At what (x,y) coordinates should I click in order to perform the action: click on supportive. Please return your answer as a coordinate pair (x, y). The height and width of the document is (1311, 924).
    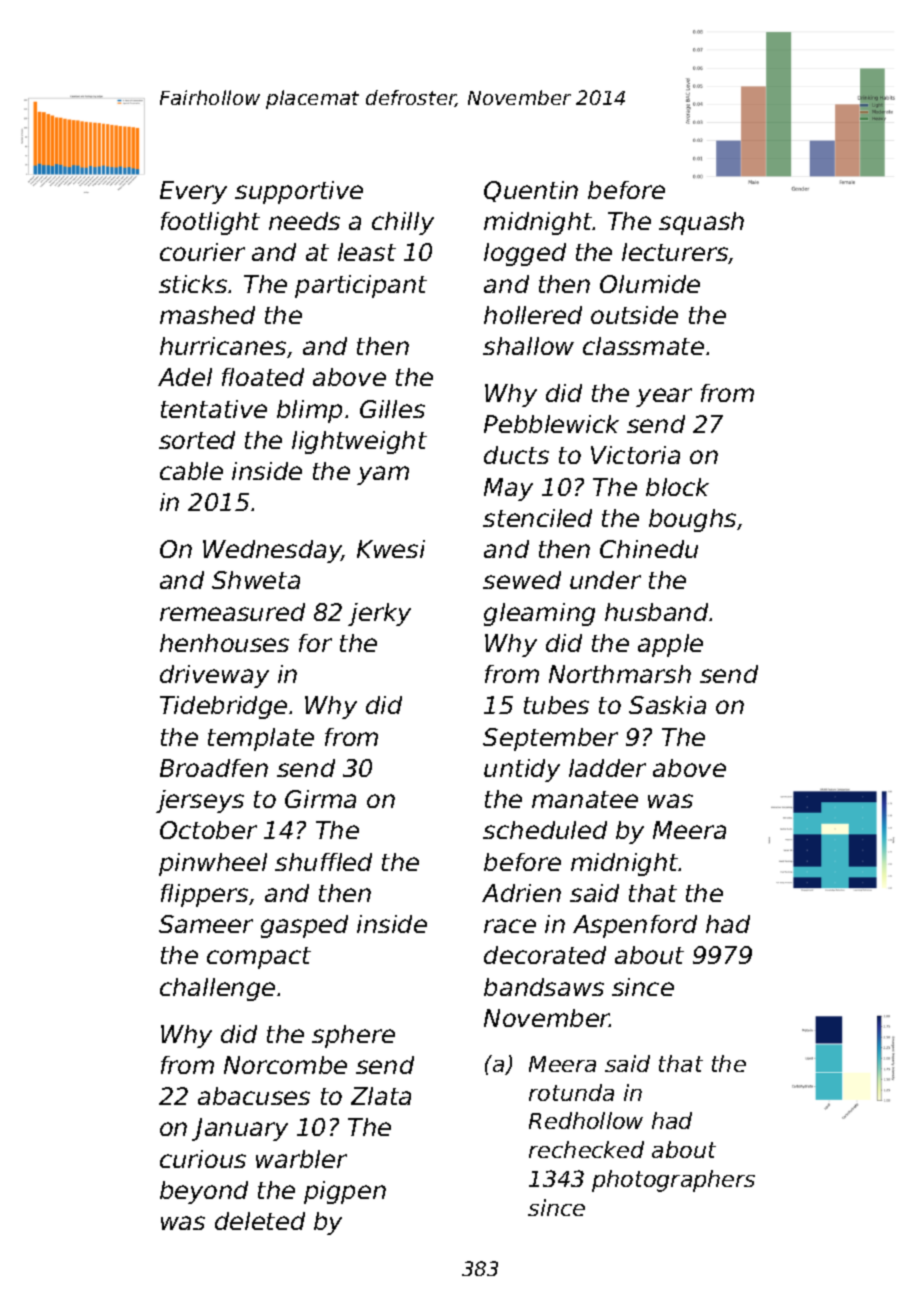
    Looking at the image, I should click on (299, 192).
